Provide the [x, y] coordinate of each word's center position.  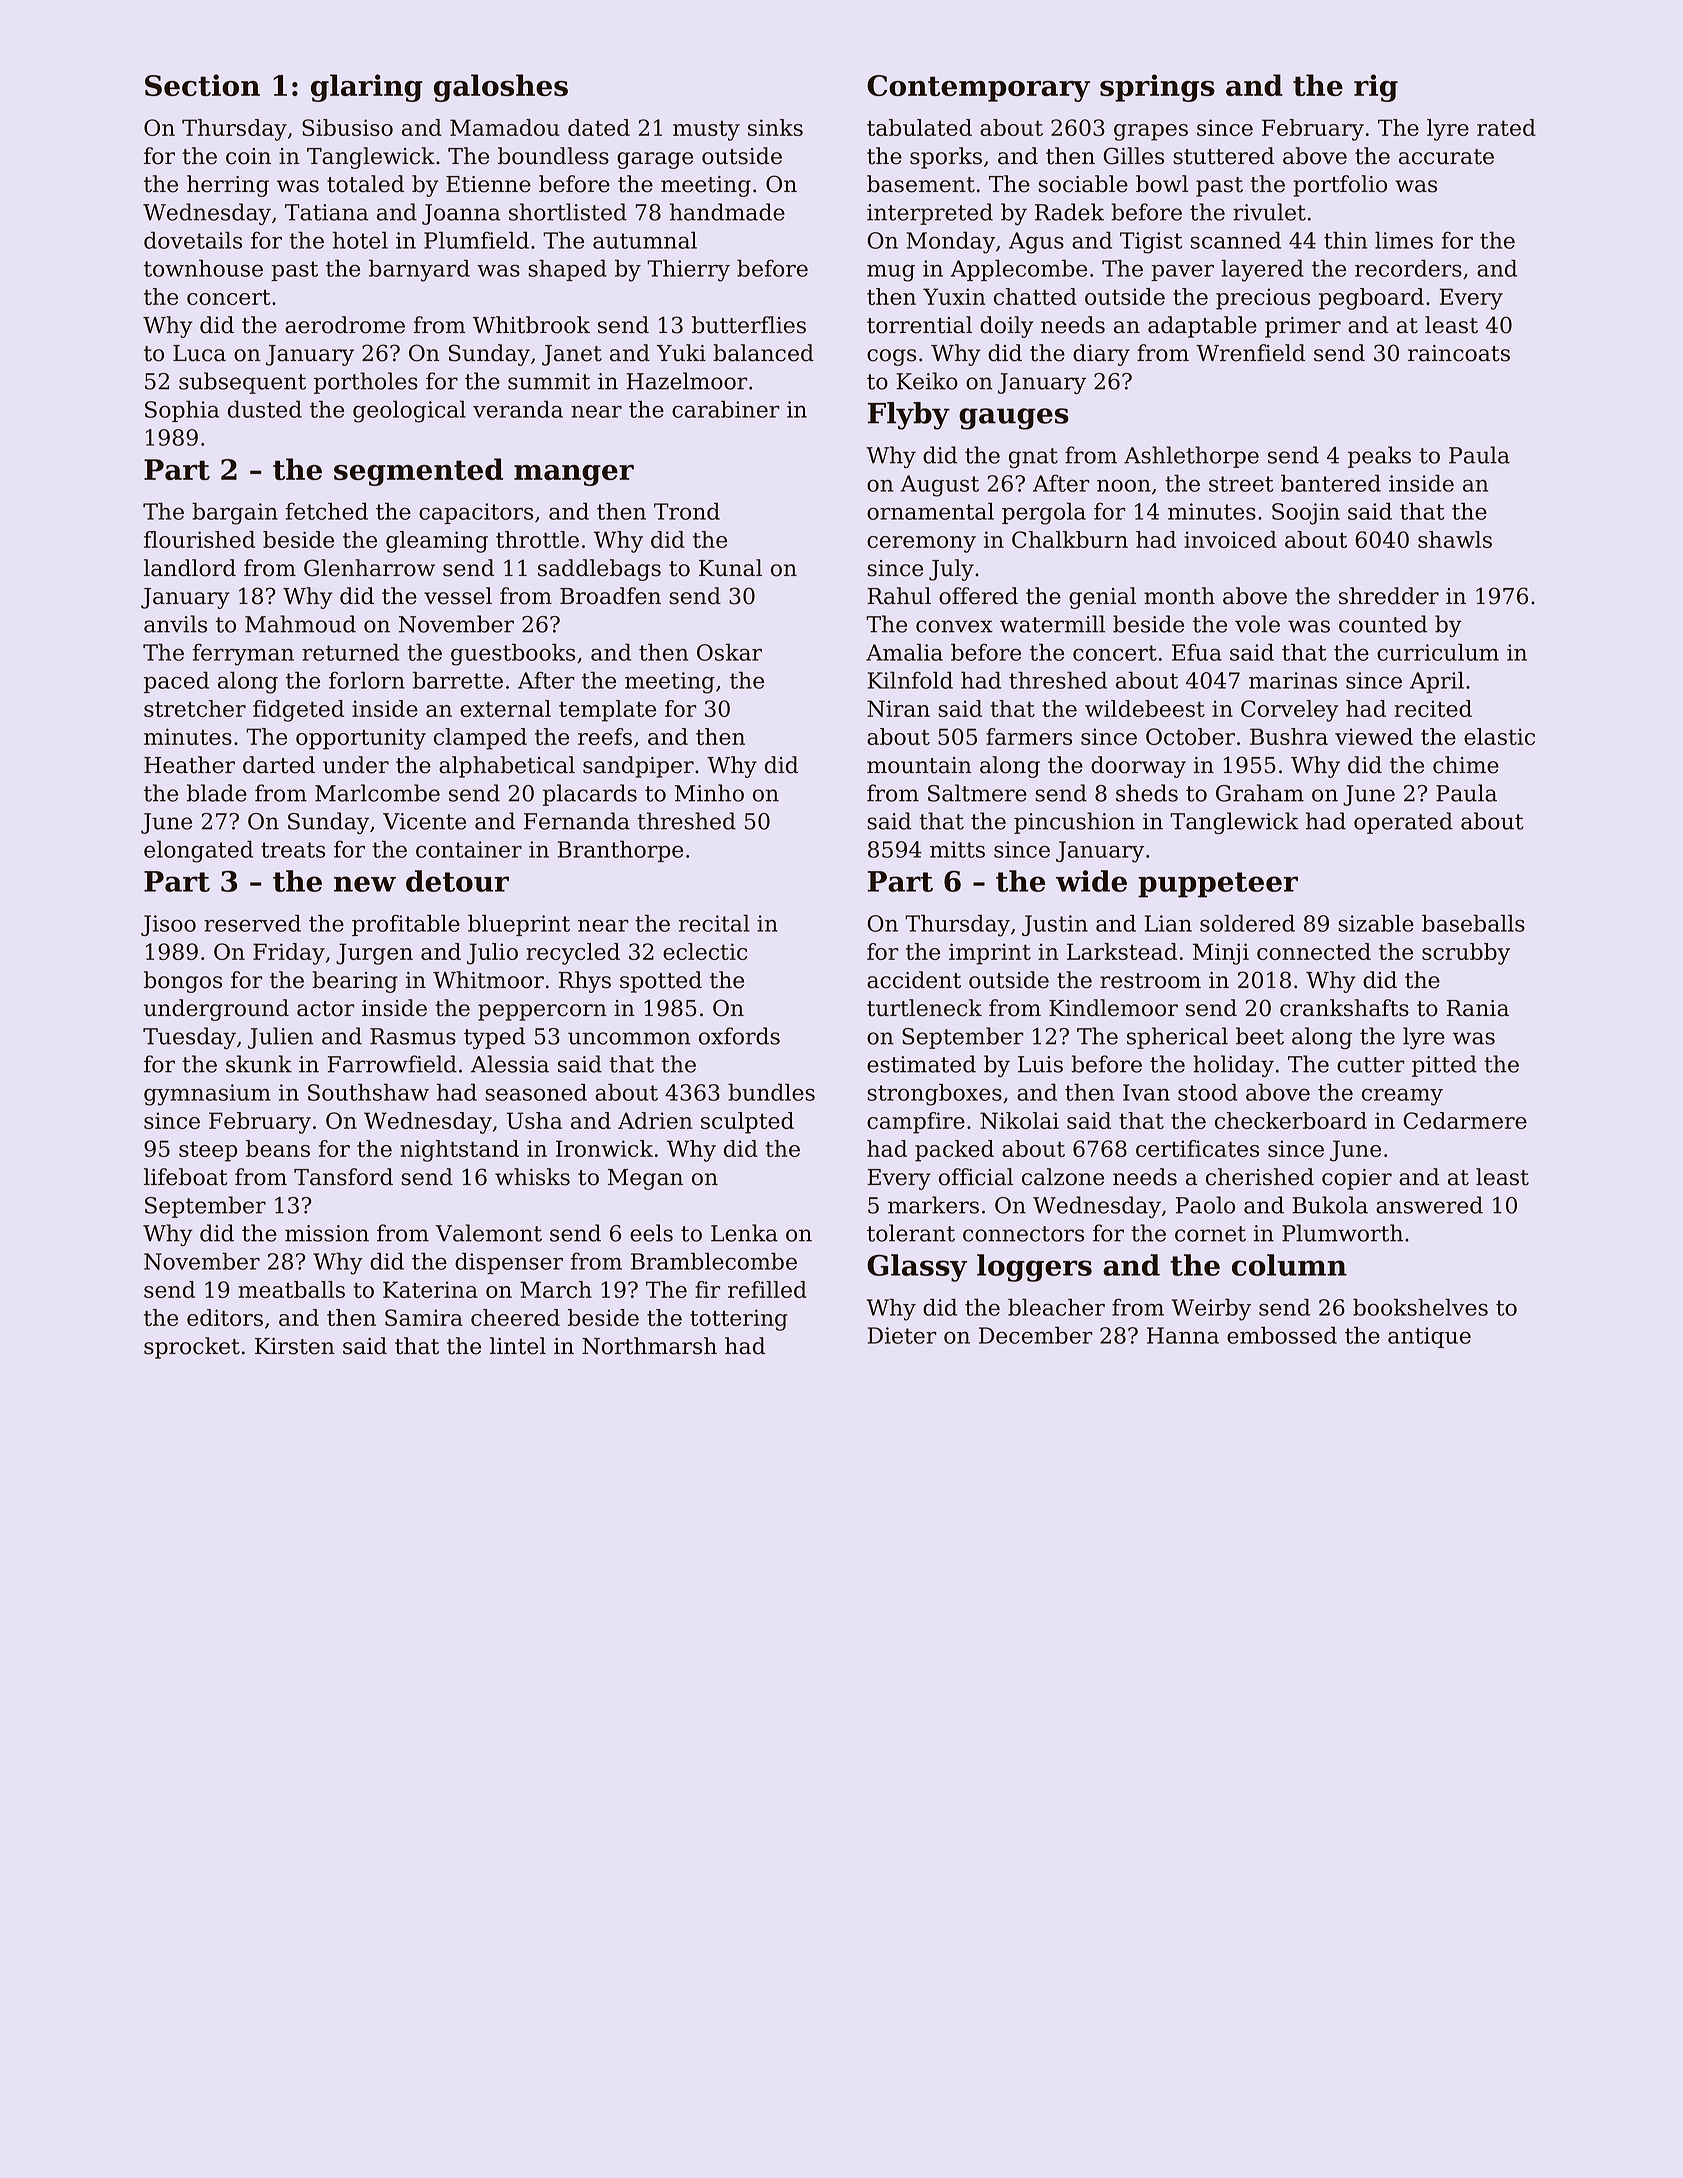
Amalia [904, 652]
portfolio [1340, 186]
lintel [518, 1346]
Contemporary [978, 88]
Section [202, 85]
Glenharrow [369, 568]
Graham [1260, 793]
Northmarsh [649, 1346]
